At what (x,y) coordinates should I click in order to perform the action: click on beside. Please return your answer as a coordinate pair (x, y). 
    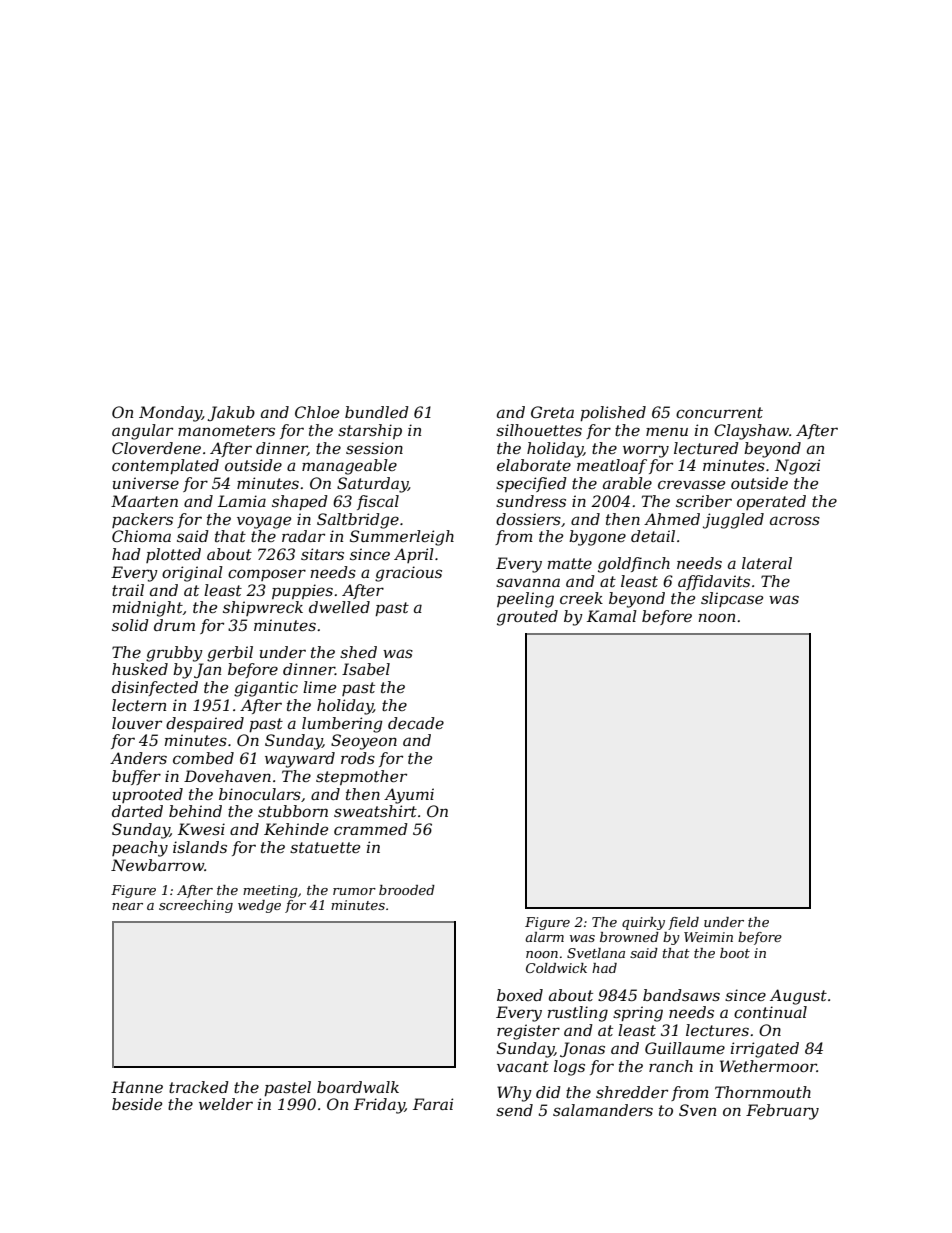
    Looking at the image, I should click on (137, 1104).
